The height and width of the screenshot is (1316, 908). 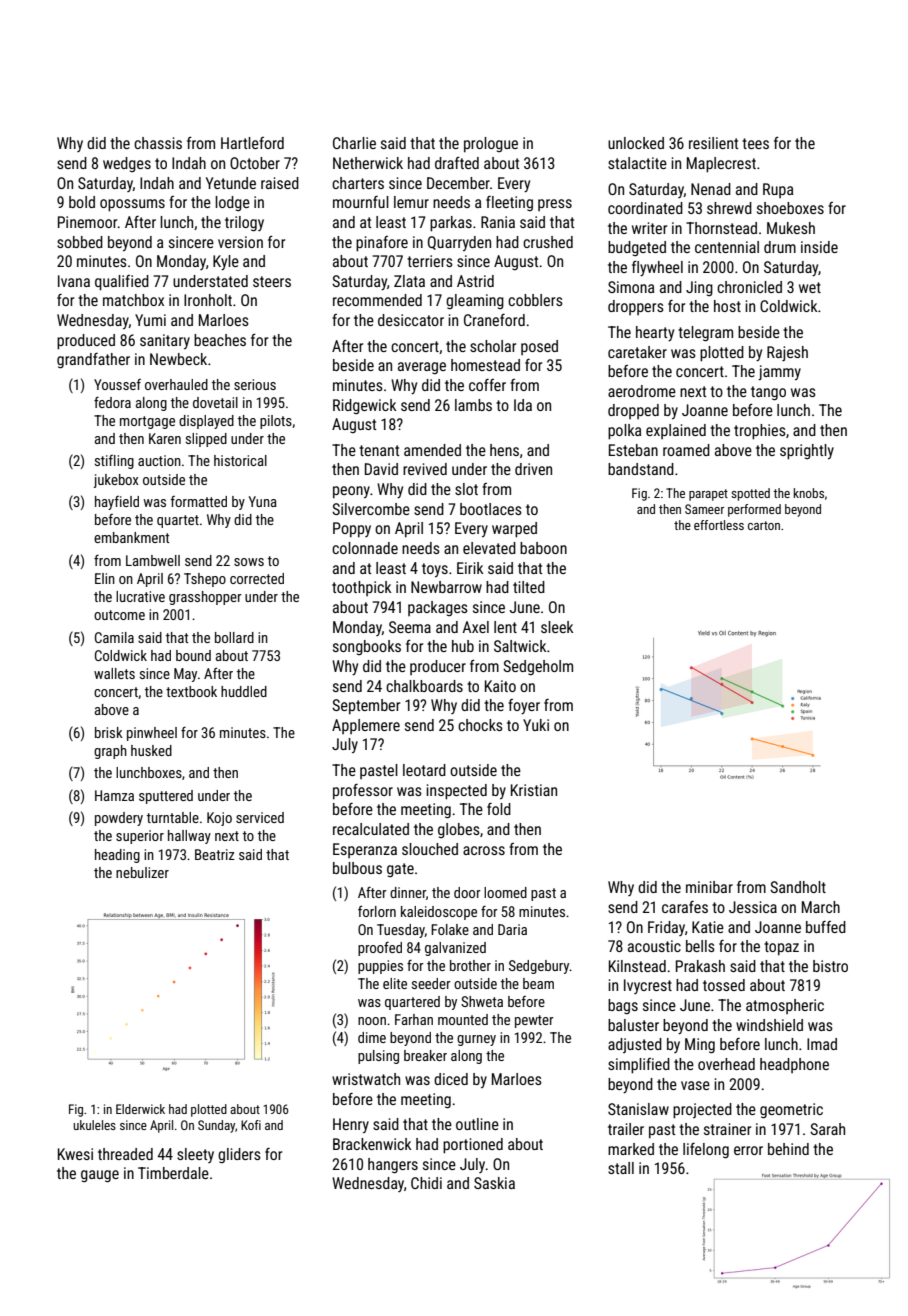 I want to click on stall, so click(x=621, y=1168).
